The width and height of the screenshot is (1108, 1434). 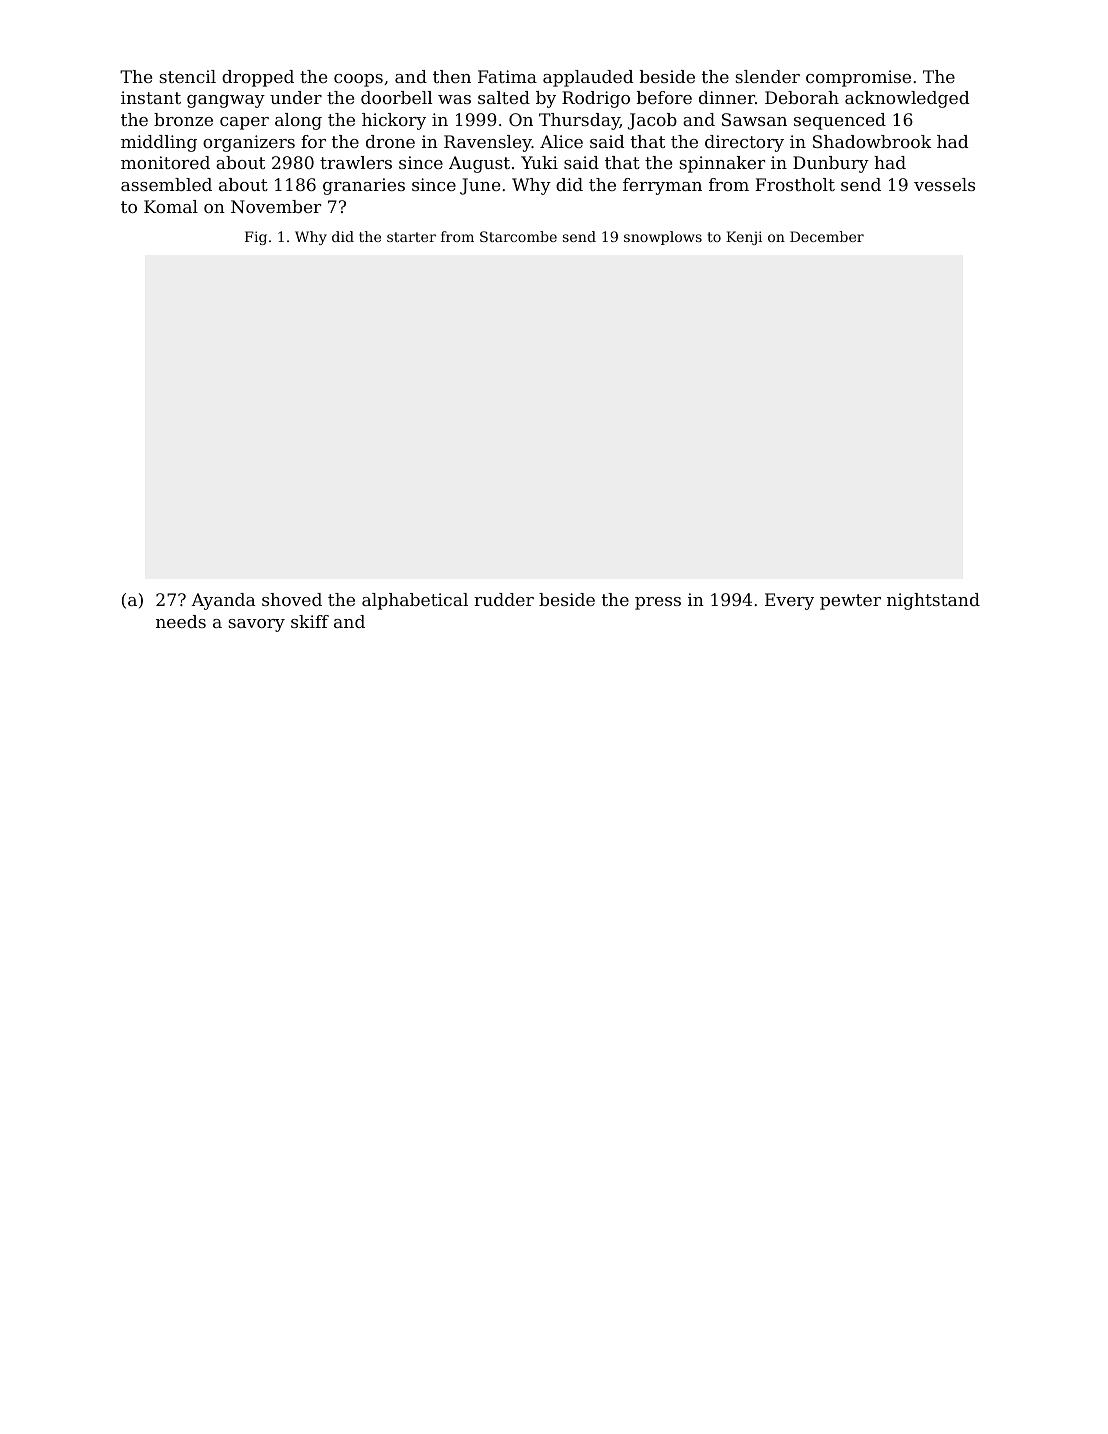 I want to click on acknowledged, so click(x=907, y=99).
